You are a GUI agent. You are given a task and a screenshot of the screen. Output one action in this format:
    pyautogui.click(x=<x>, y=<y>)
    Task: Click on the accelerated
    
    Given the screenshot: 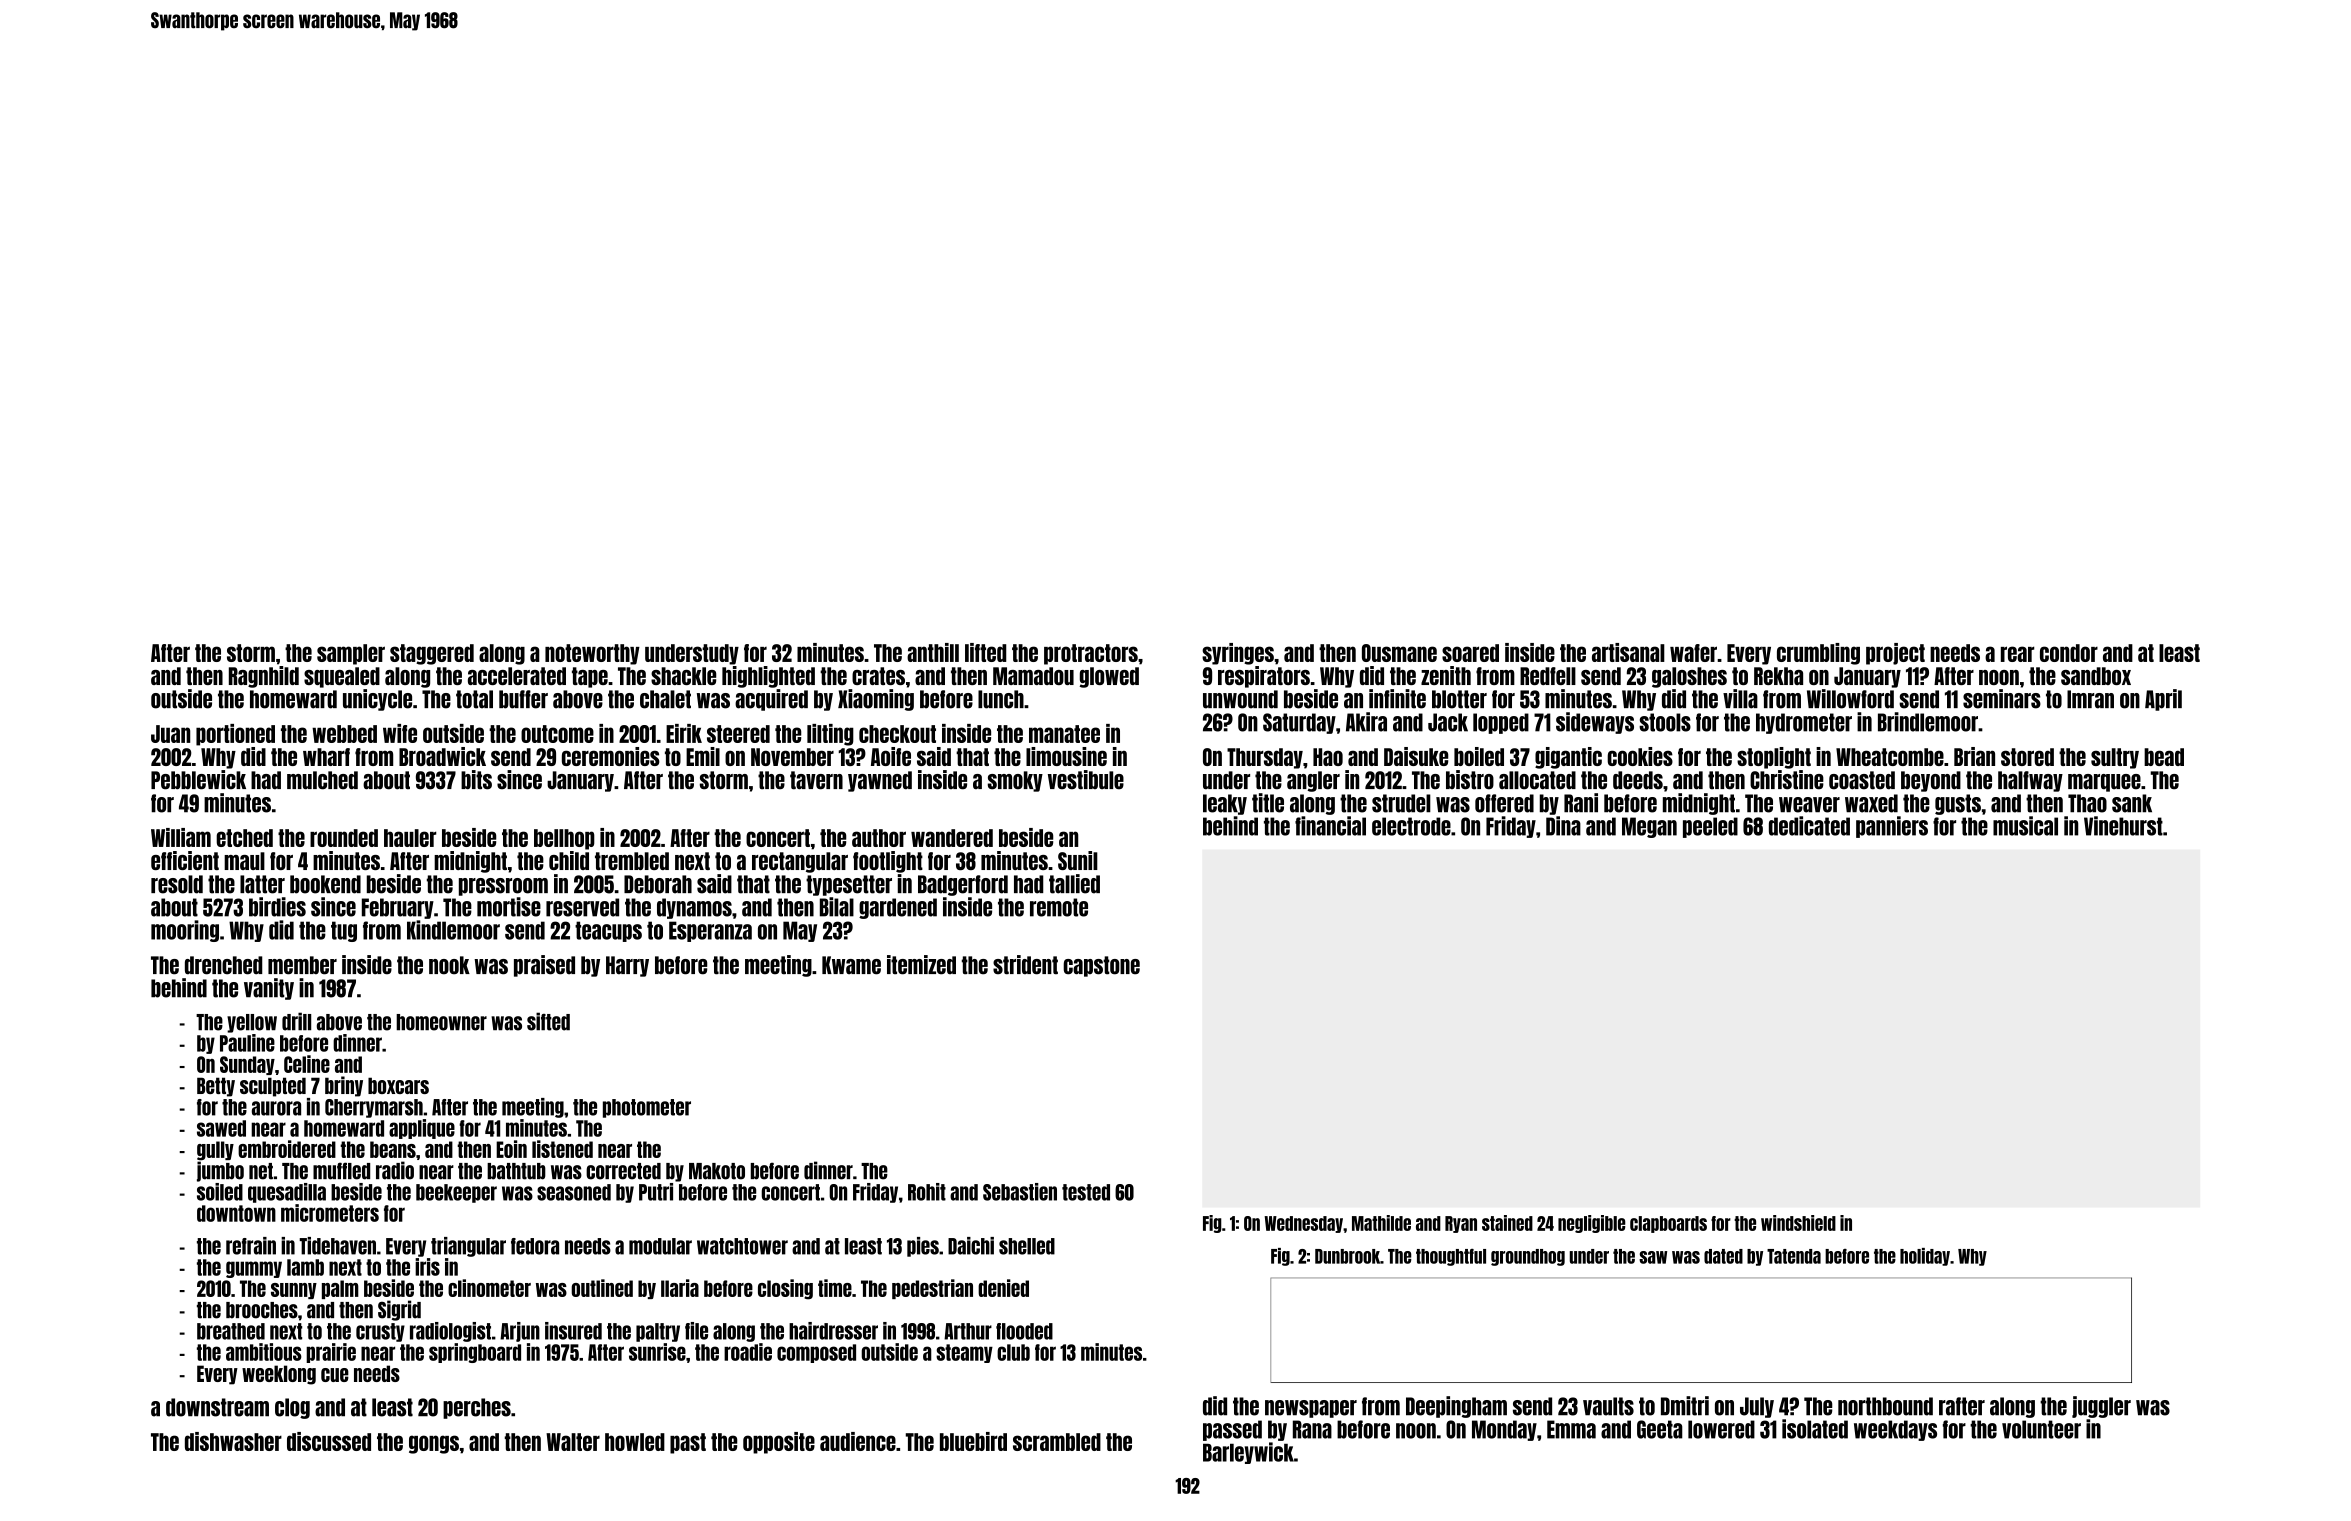 What is the action you would take?
    pyautogui.click(x=517, y=676)
